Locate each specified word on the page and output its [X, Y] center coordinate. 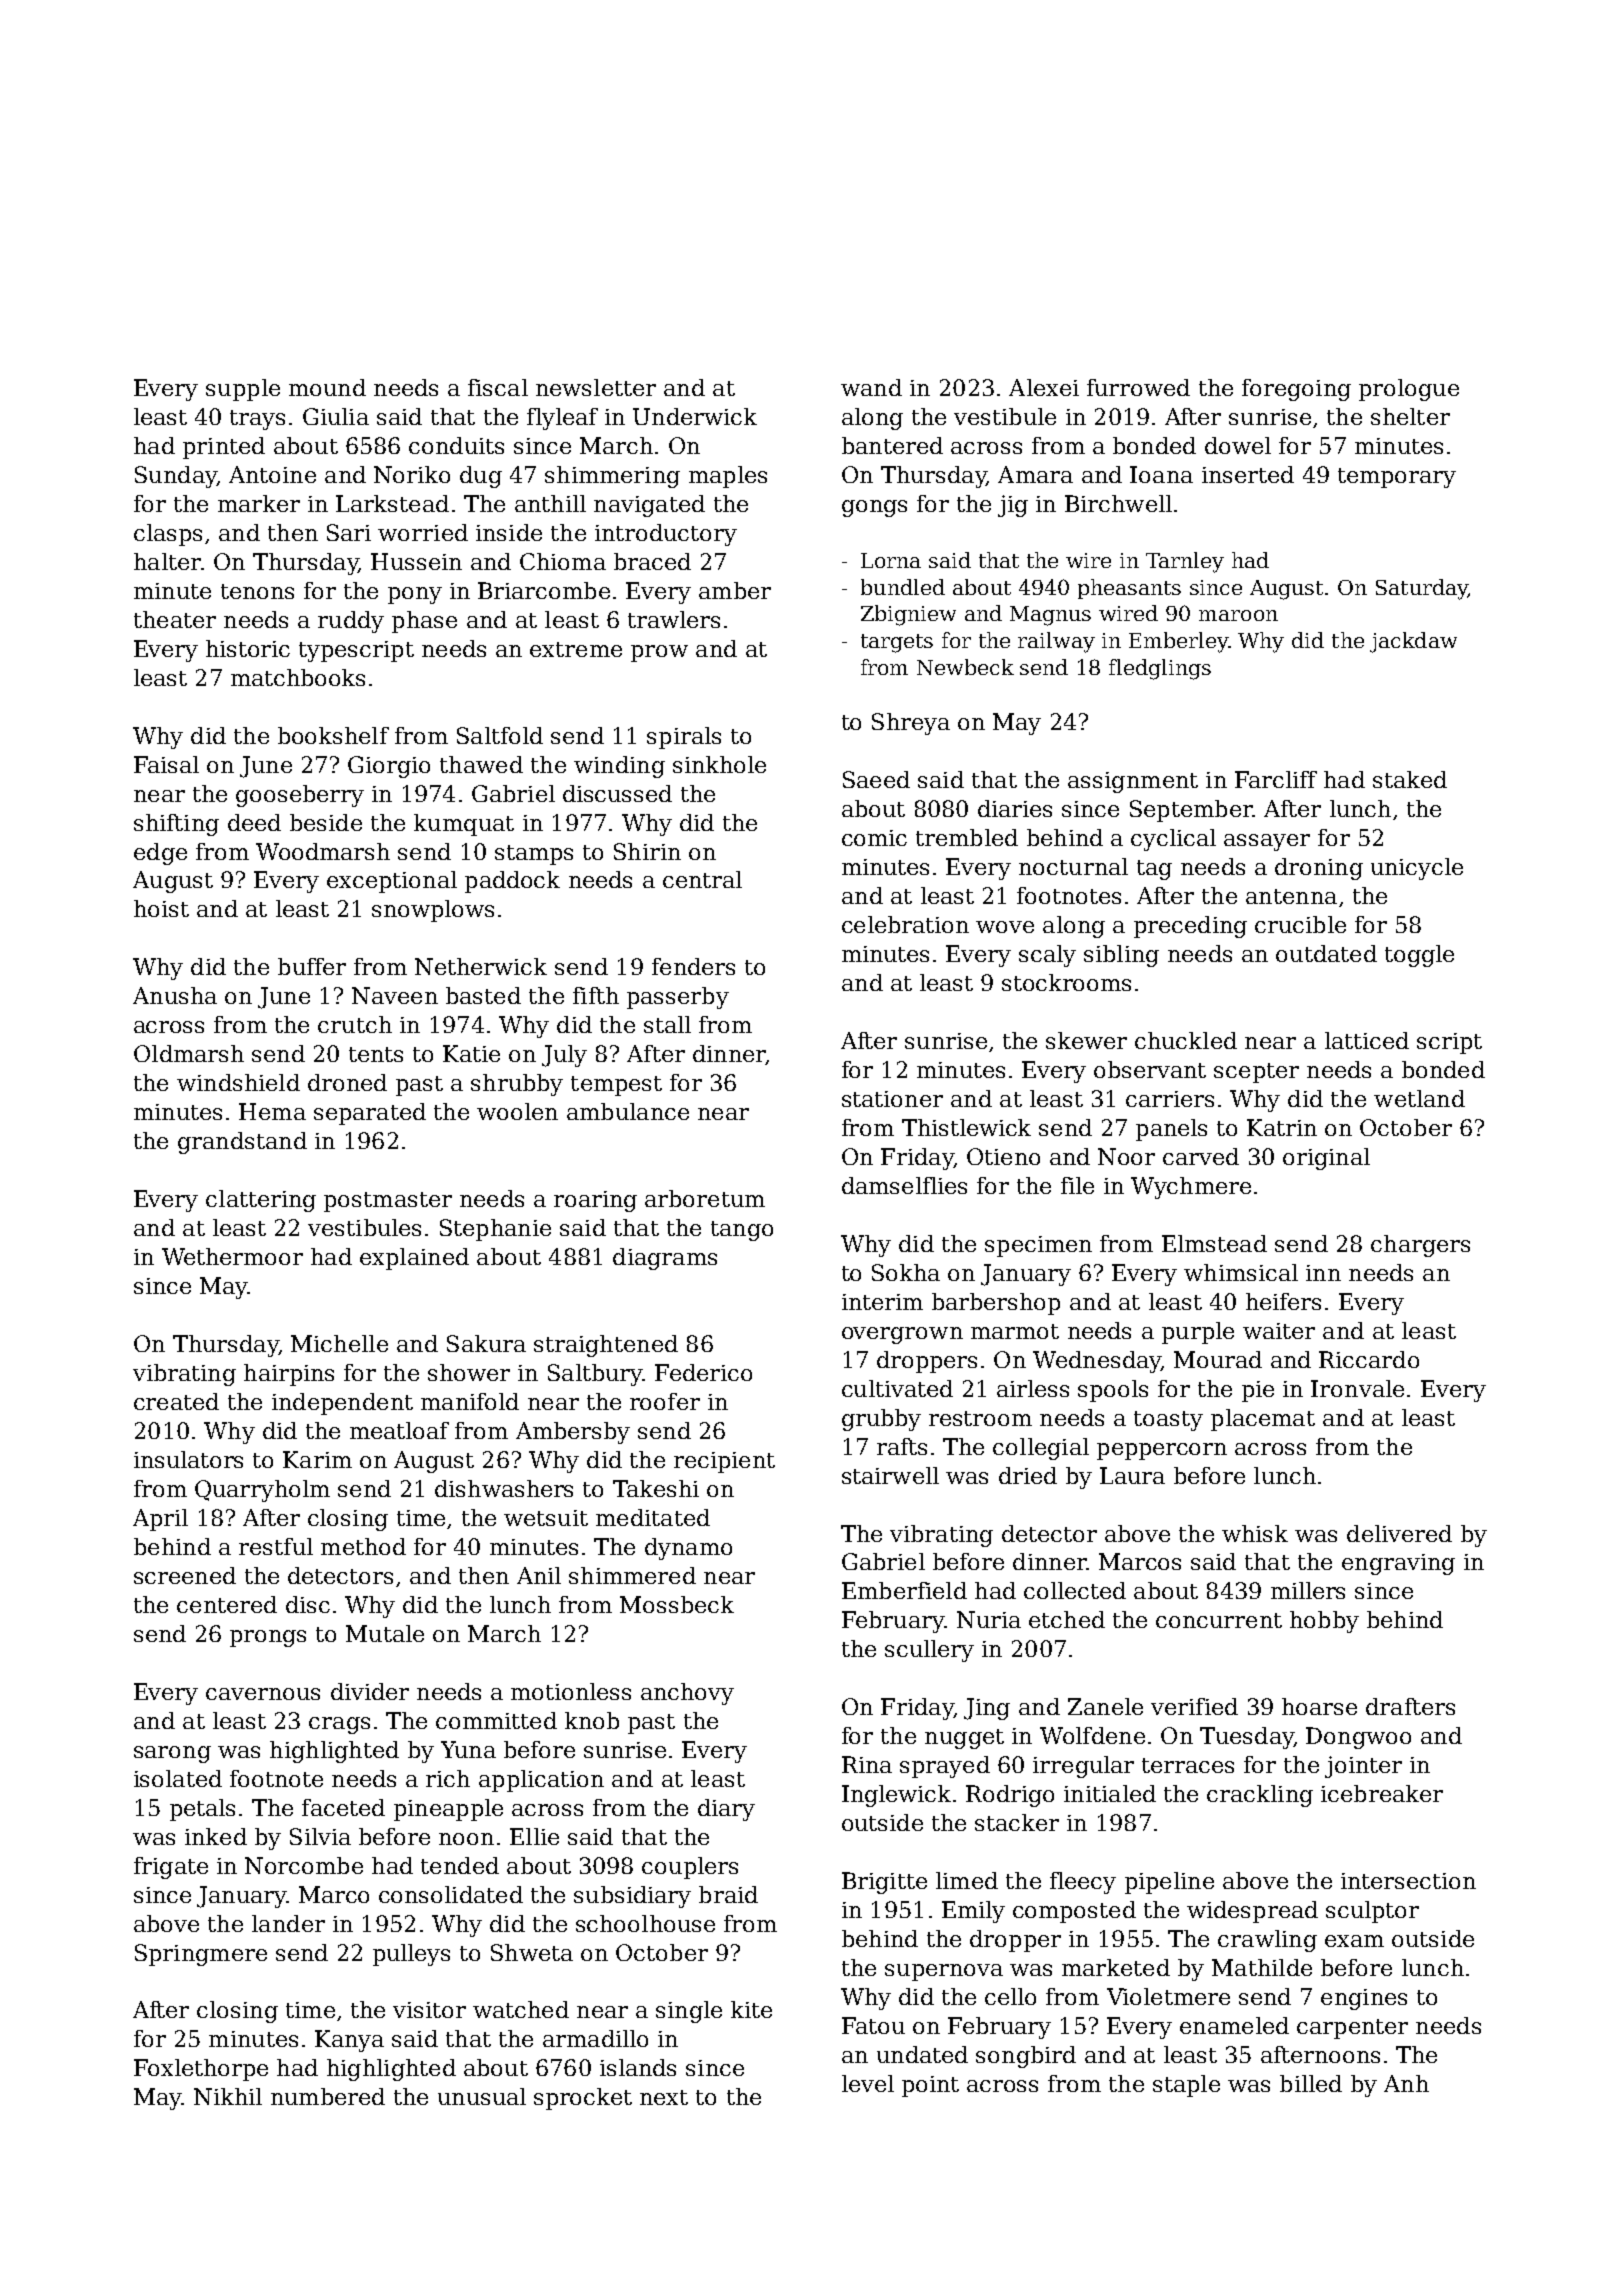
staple [1186, 2086]
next [664, 2097]
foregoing [1296, 390]
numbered [328, 2096]
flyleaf [562, 419]
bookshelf [333, 735]
